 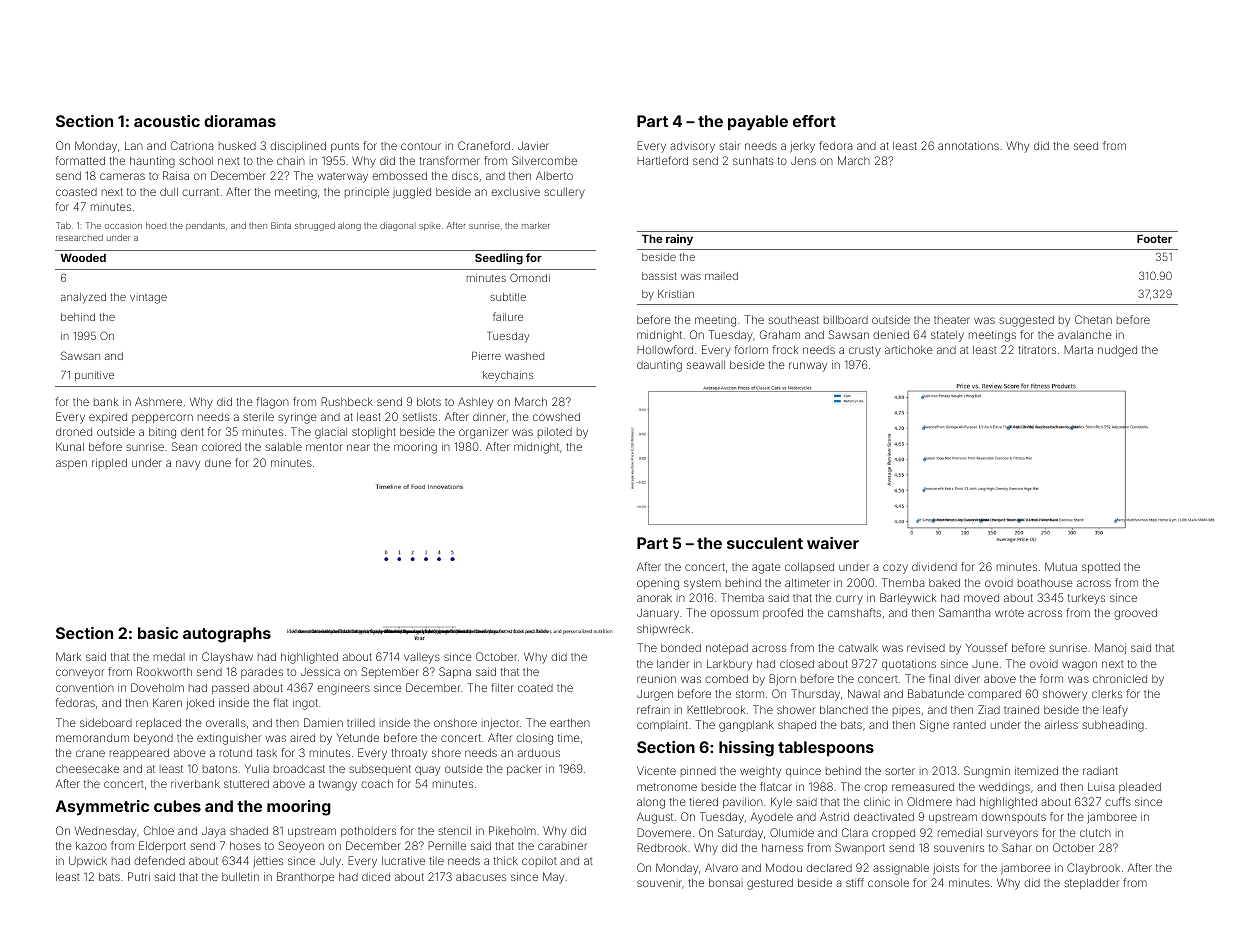 What do you see at coordinates (803, 160) in the screenshot?
I see `Jens` at bounding box center [803, 160].
